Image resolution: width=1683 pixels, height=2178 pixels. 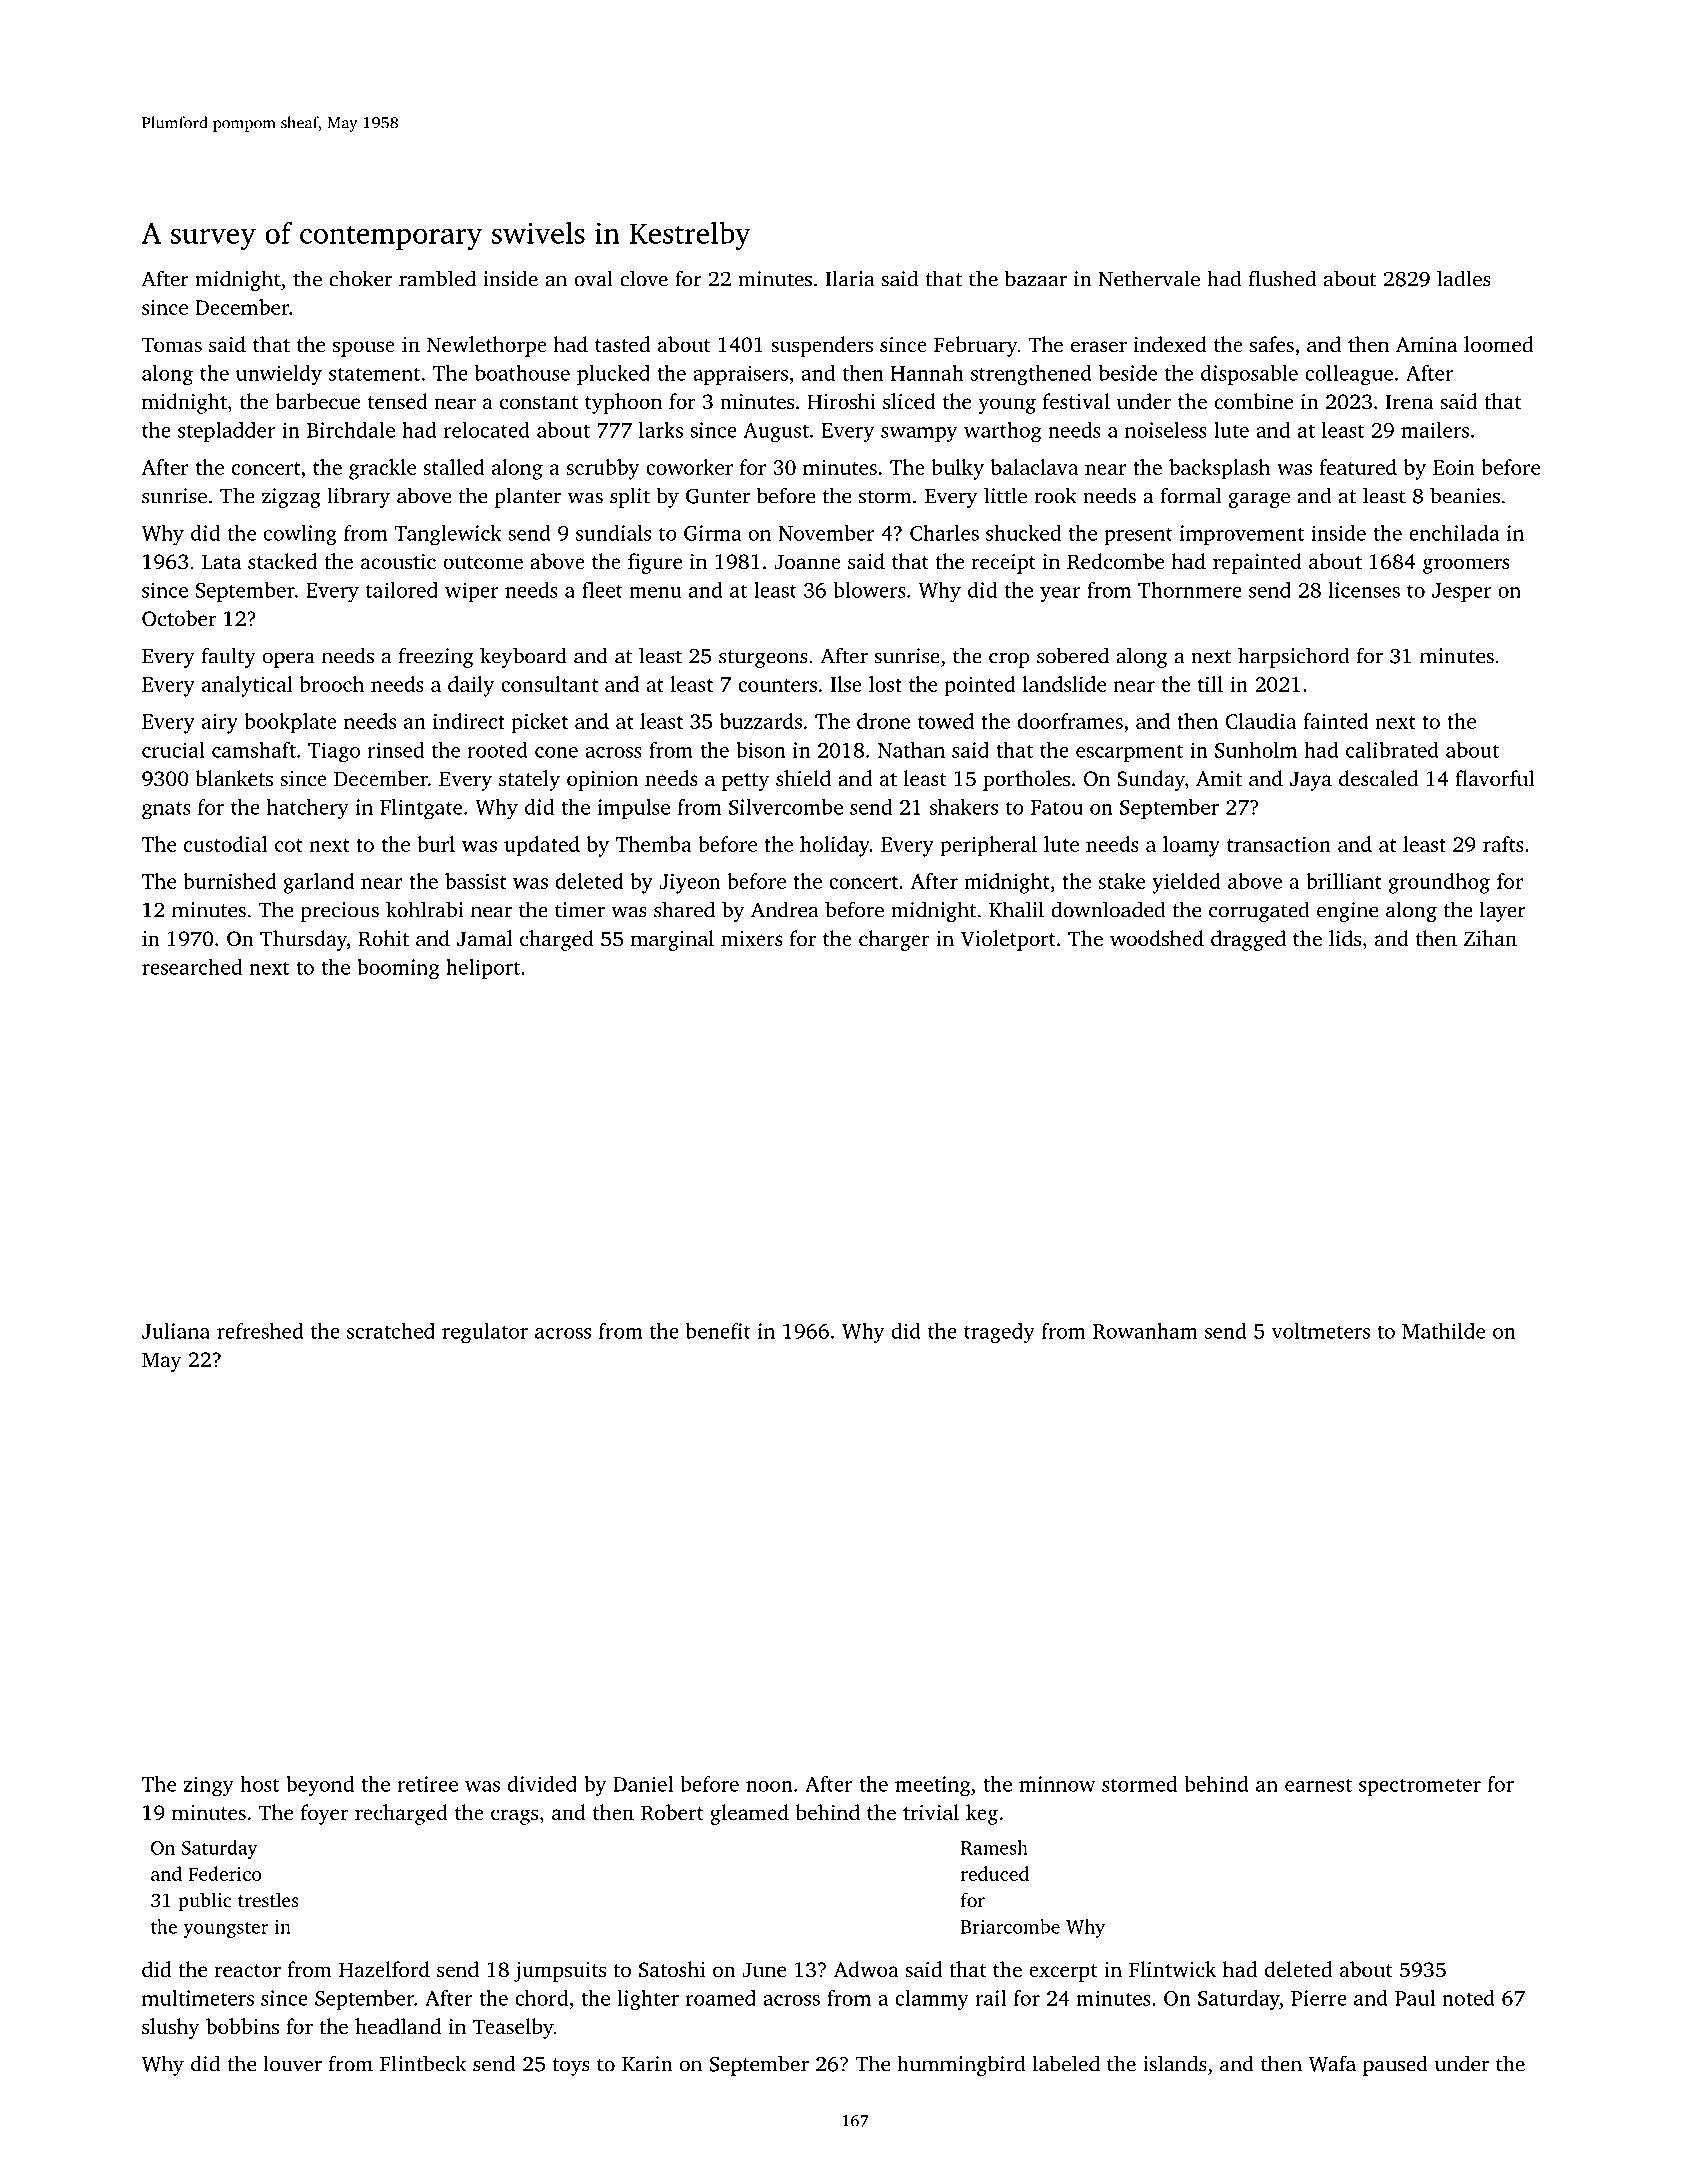 I want to click on engine, so click(x=1347, y=912).
